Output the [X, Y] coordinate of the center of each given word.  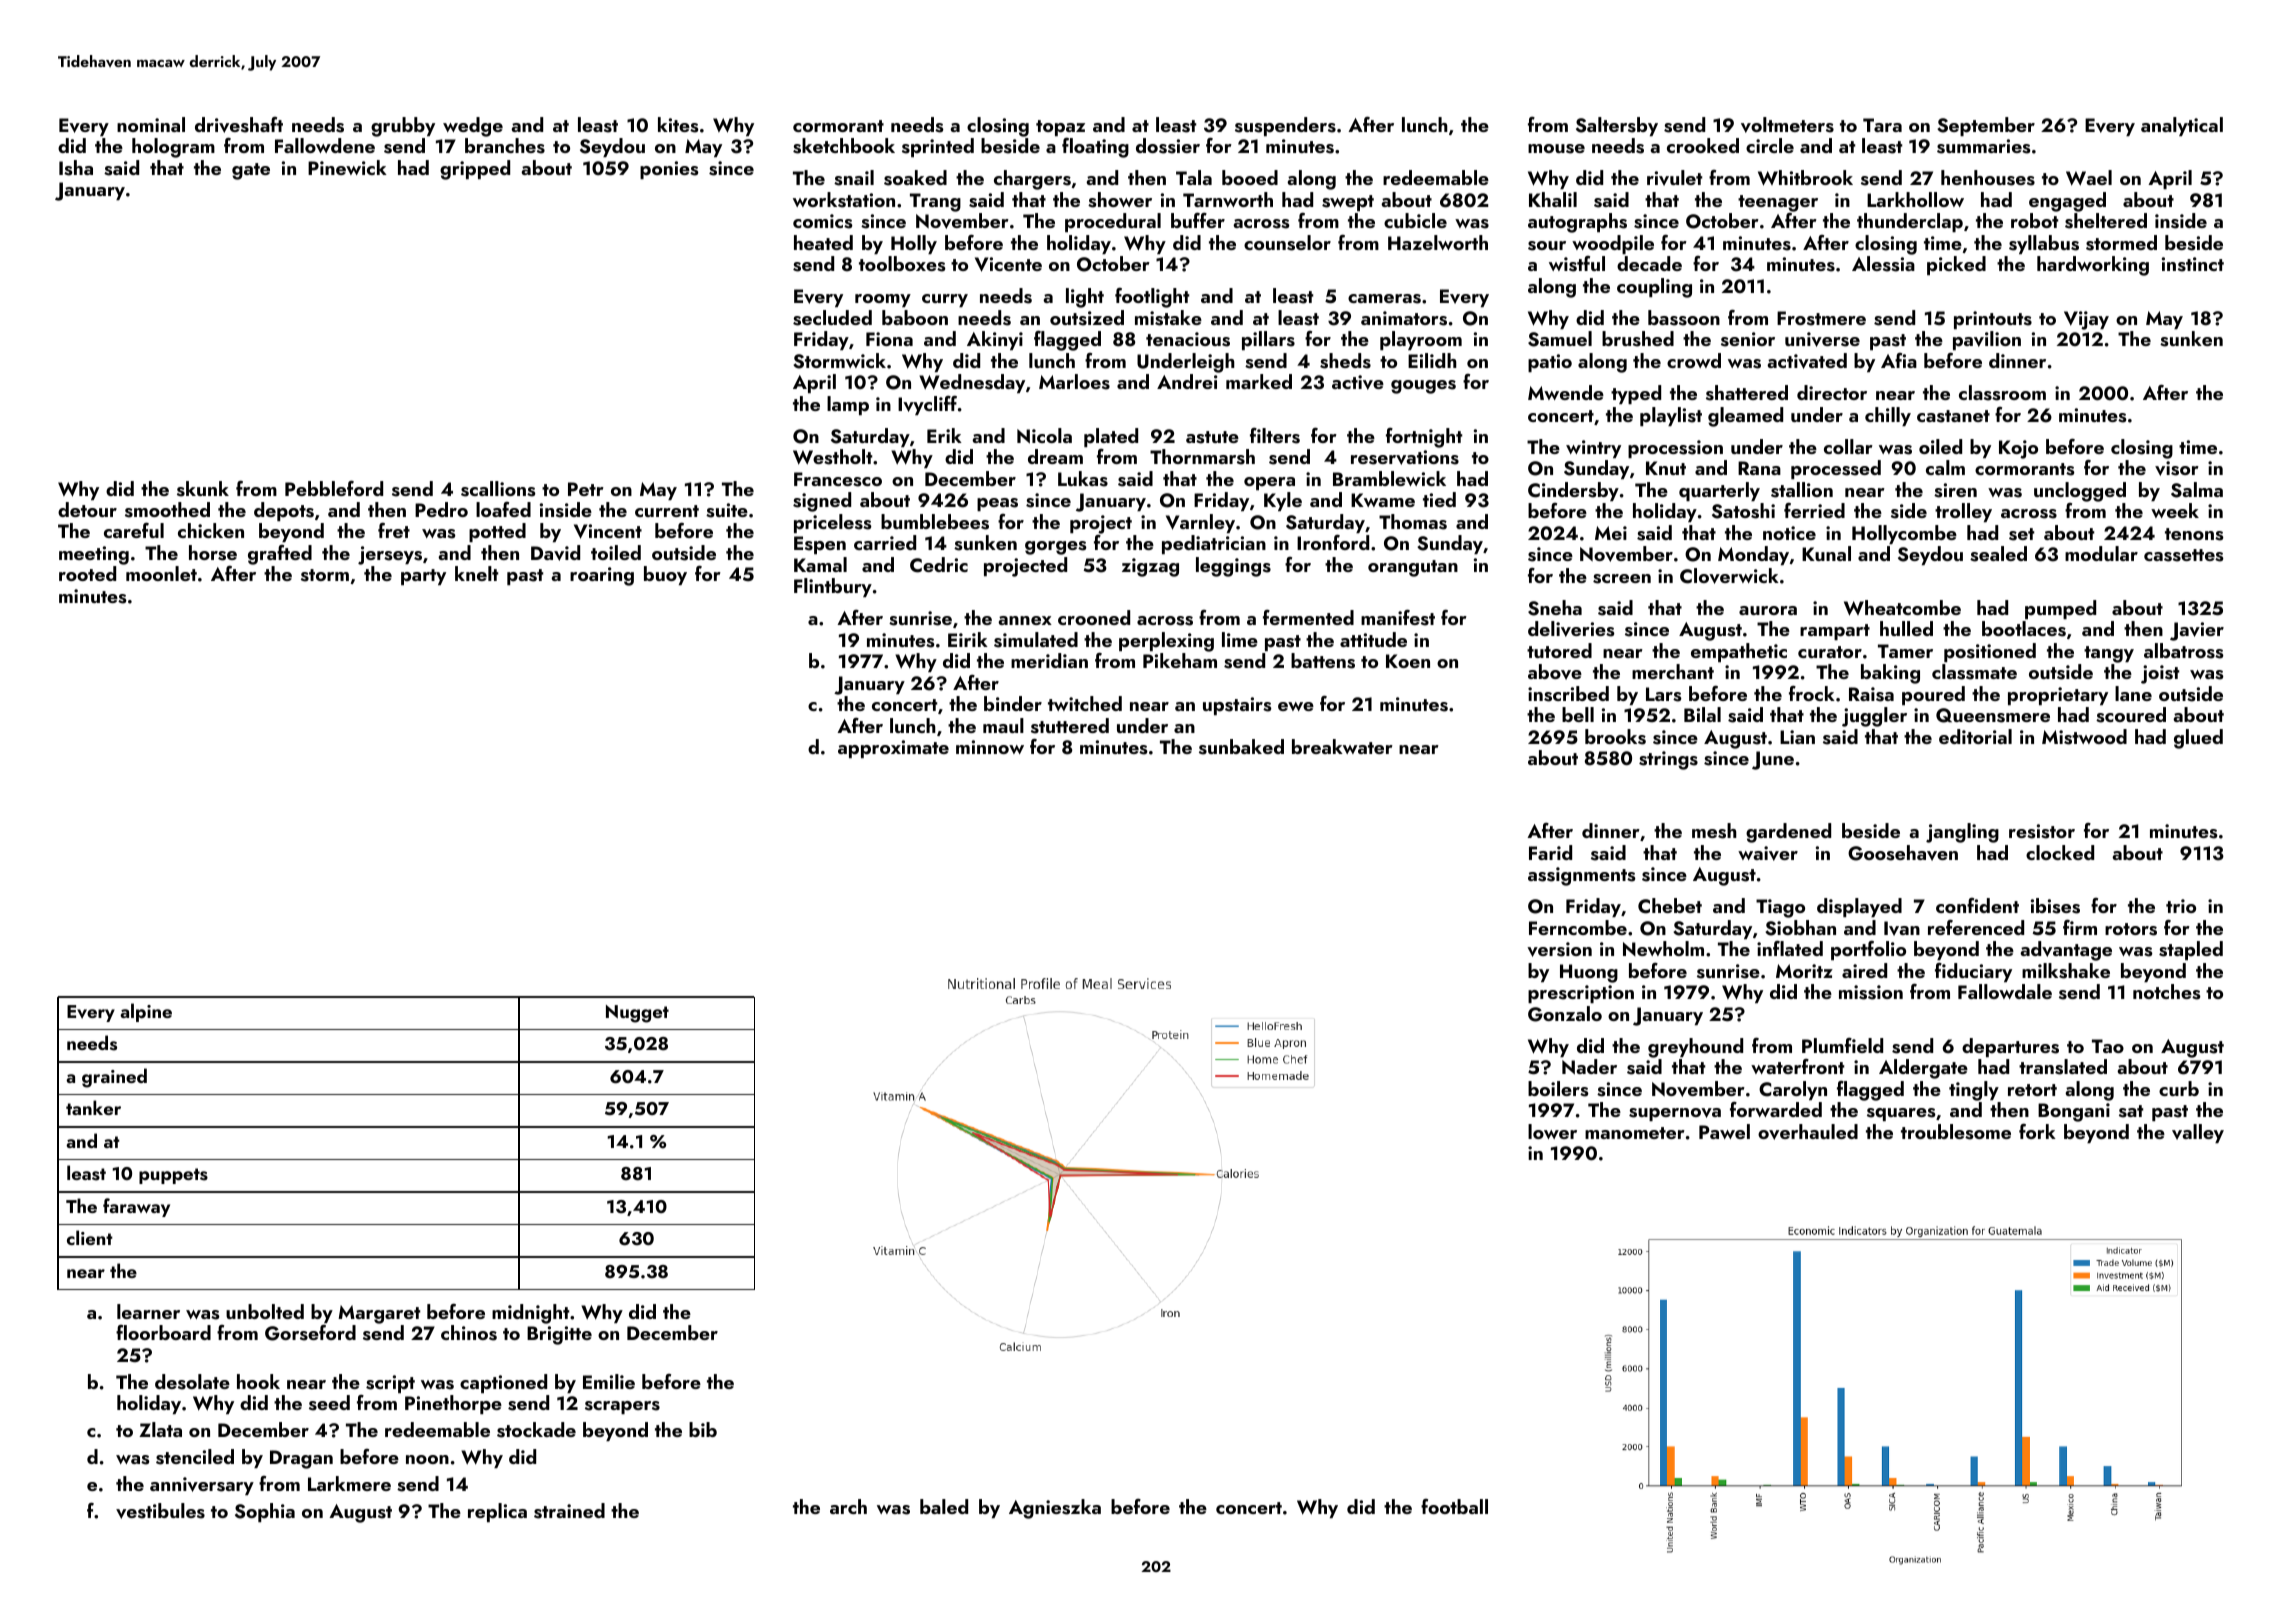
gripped [475, 170]
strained [569, 1511]
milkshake [2066, 971]
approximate [893, 749]
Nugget [637, 1014]
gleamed [1745, 417]
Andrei [1187, 381]
